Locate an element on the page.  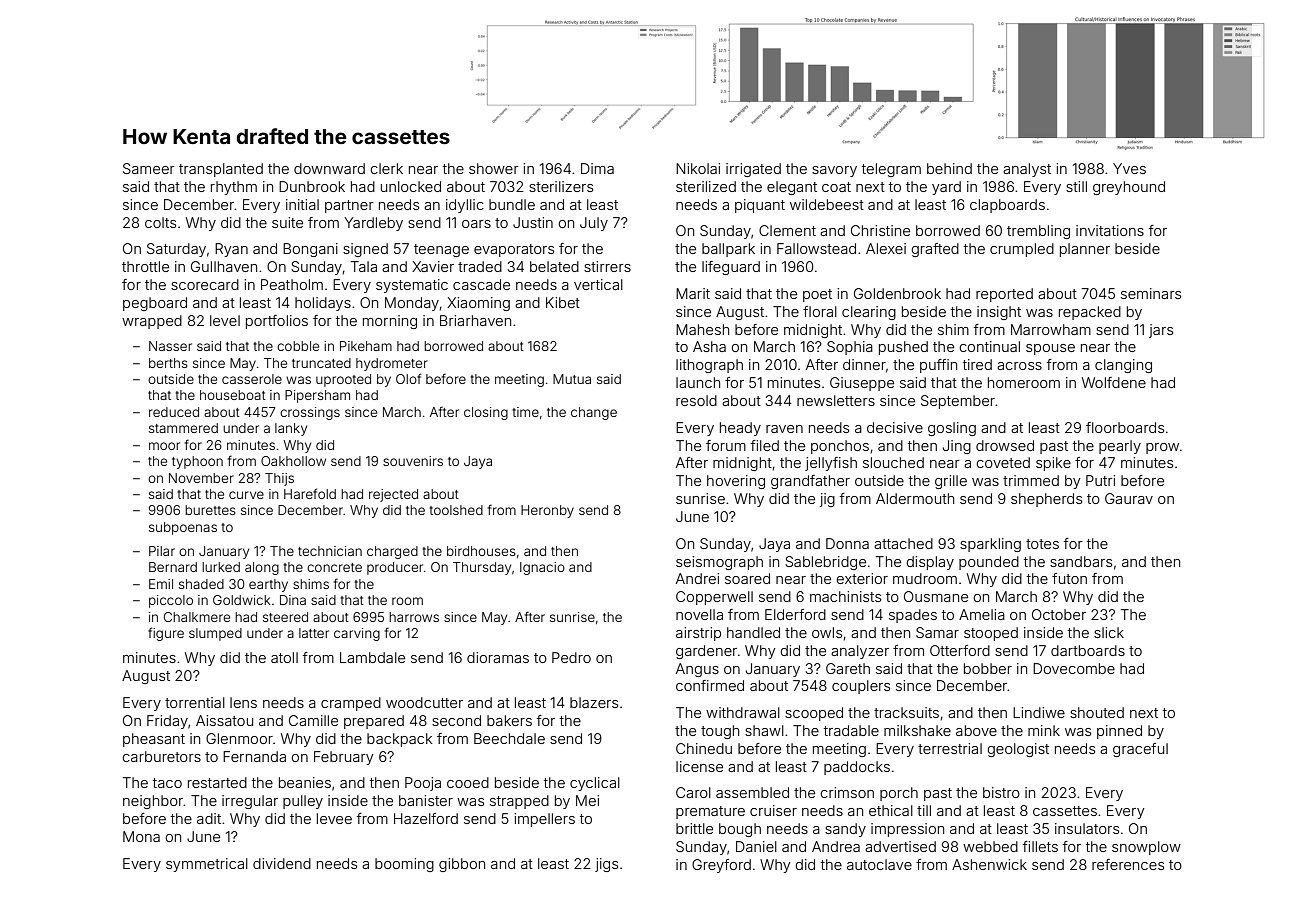
partner is located at coordinates (349, 206).
